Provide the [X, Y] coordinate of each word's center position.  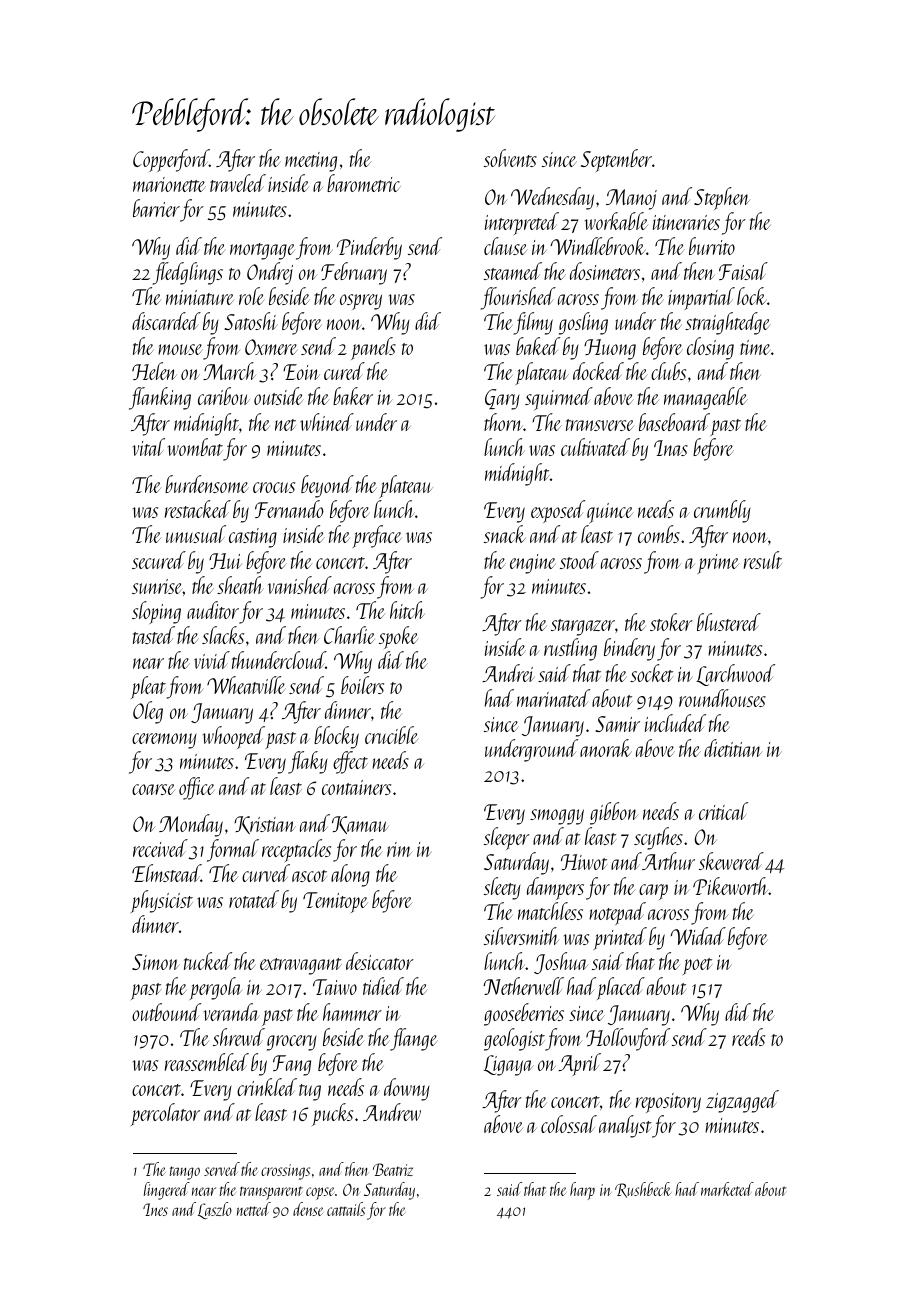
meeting [311, 162]
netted [254, 1209]
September [616, 160]
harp [582, 1191]
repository [668, 1103]
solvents [510, 158]
